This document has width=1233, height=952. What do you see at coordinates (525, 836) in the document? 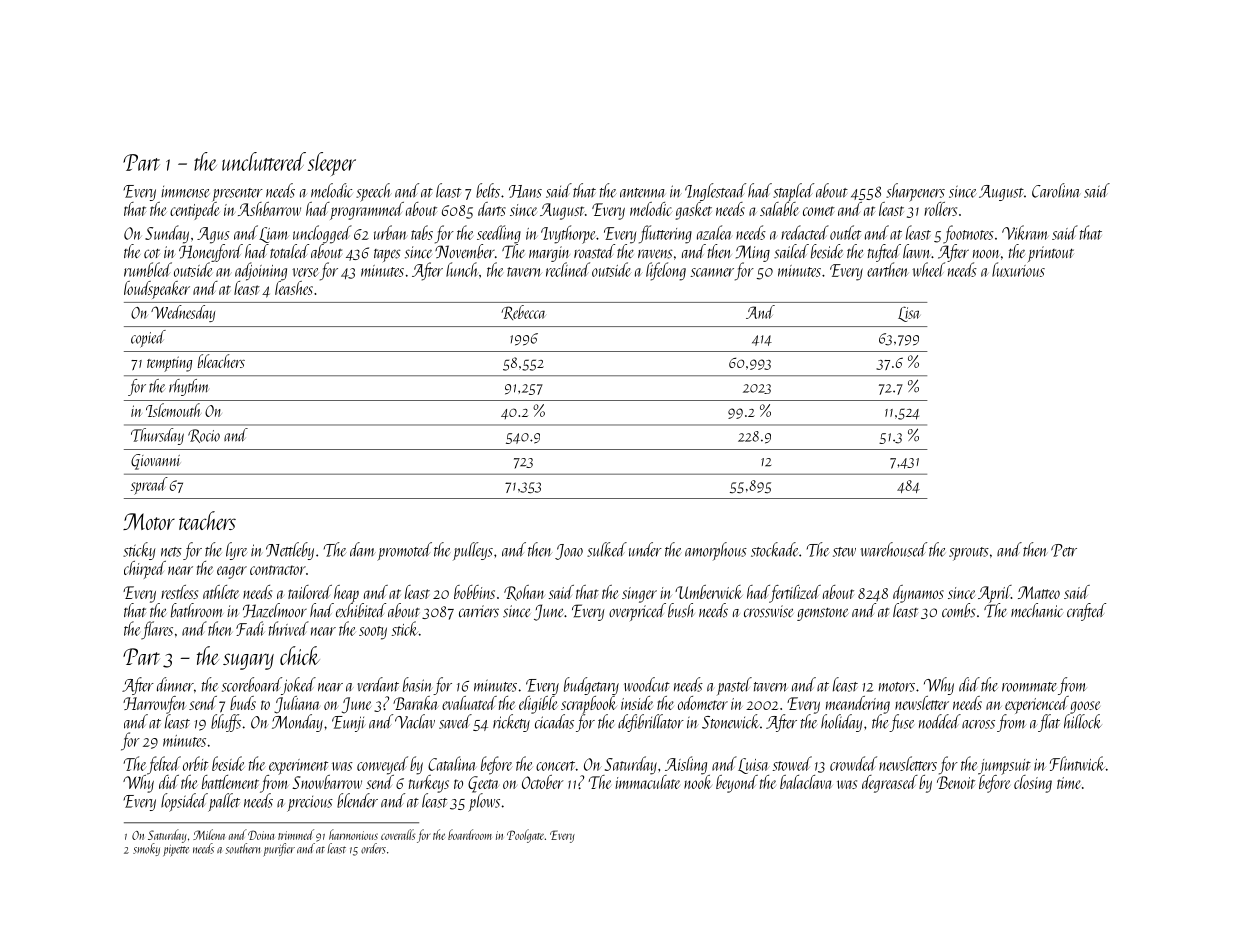
I see `Poolgate` at bounding box center [525, 836].
